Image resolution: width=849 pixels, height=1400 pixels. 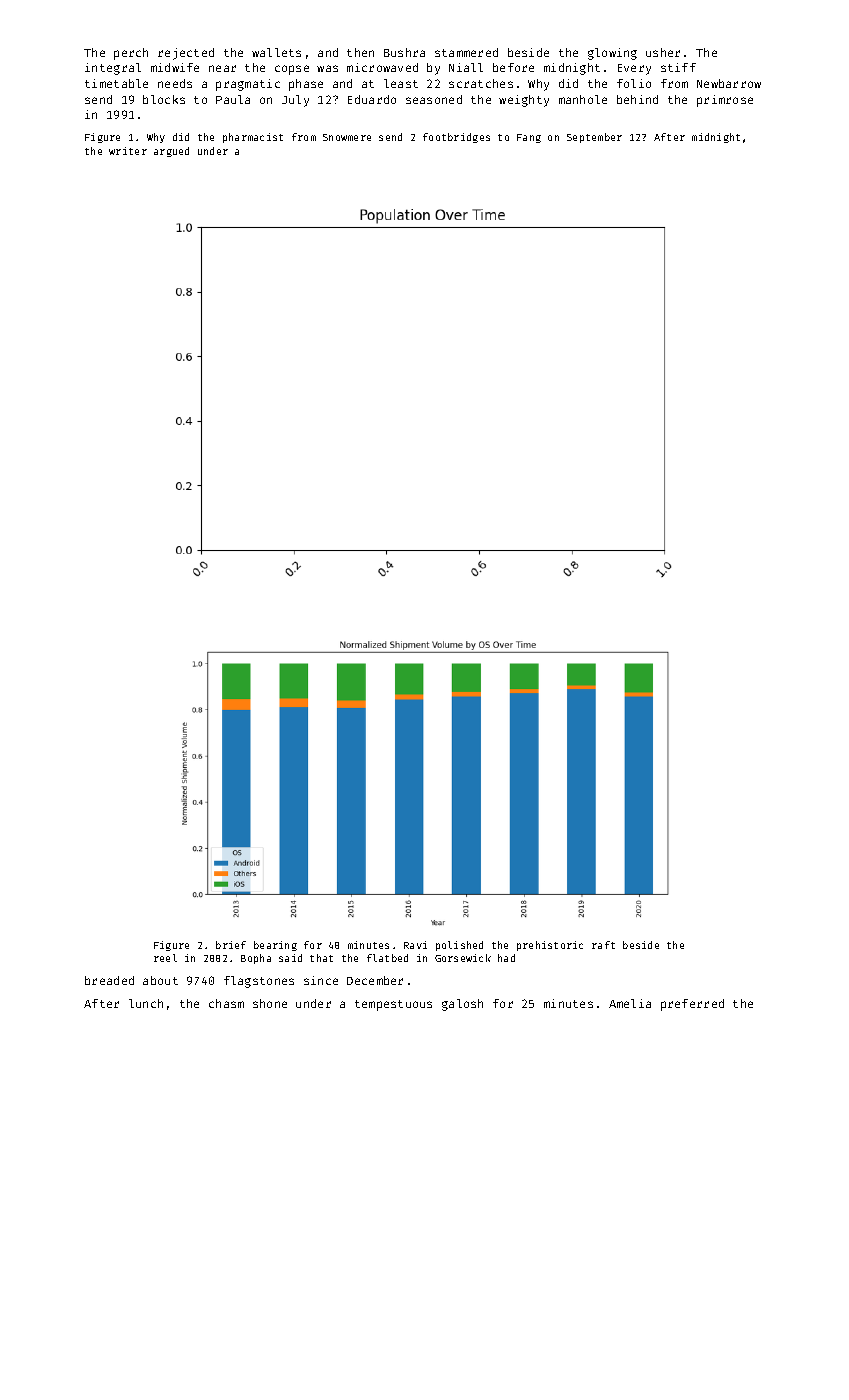 What do you see at coordinates (506, 958) in the image?
I see `had` at bounding box center [506, 958].
